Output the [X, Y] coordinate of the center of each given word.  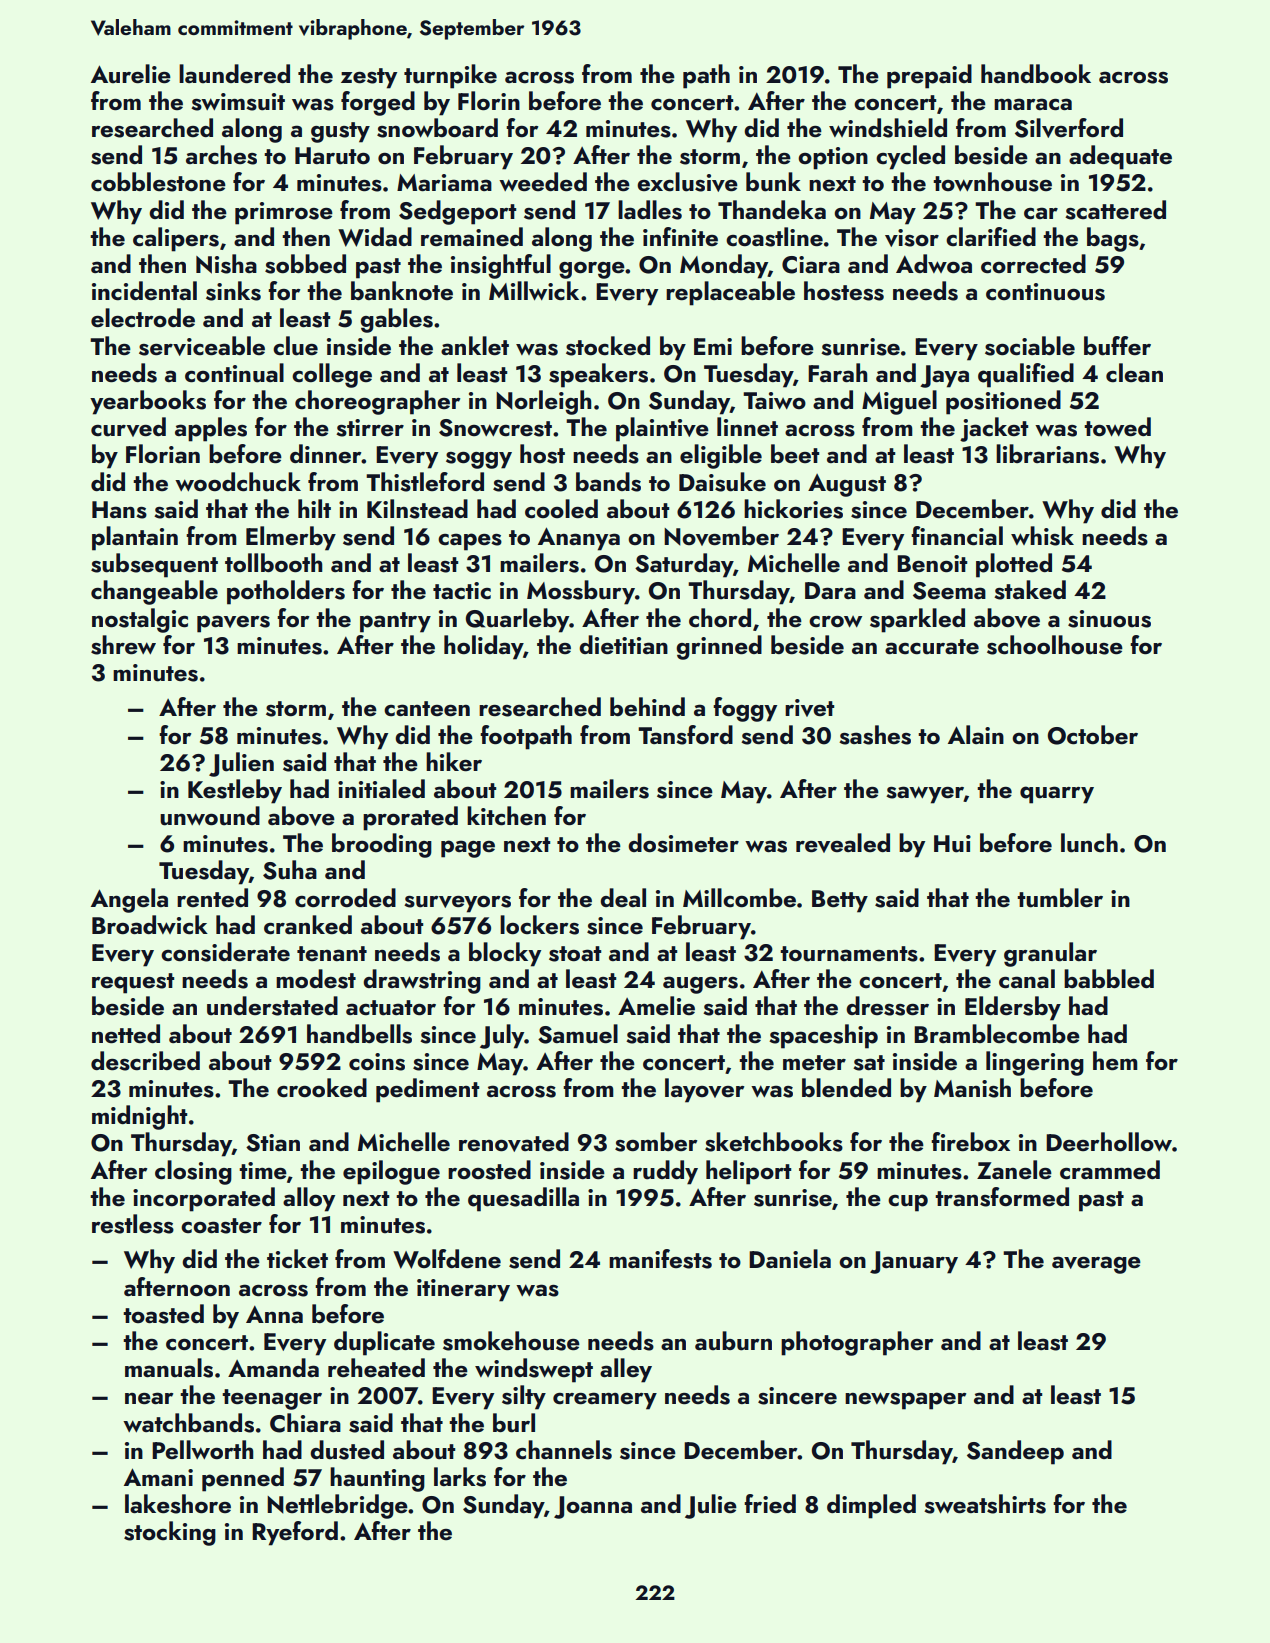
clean [1134, 372]
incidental [144, 290]
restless [133, 1224]
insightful [501, 266]
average [1096, 1265]
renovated [514, 1142]
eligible [721, 456]
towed [1117, 426]
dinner [326, 453]
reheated [376, 1367]
